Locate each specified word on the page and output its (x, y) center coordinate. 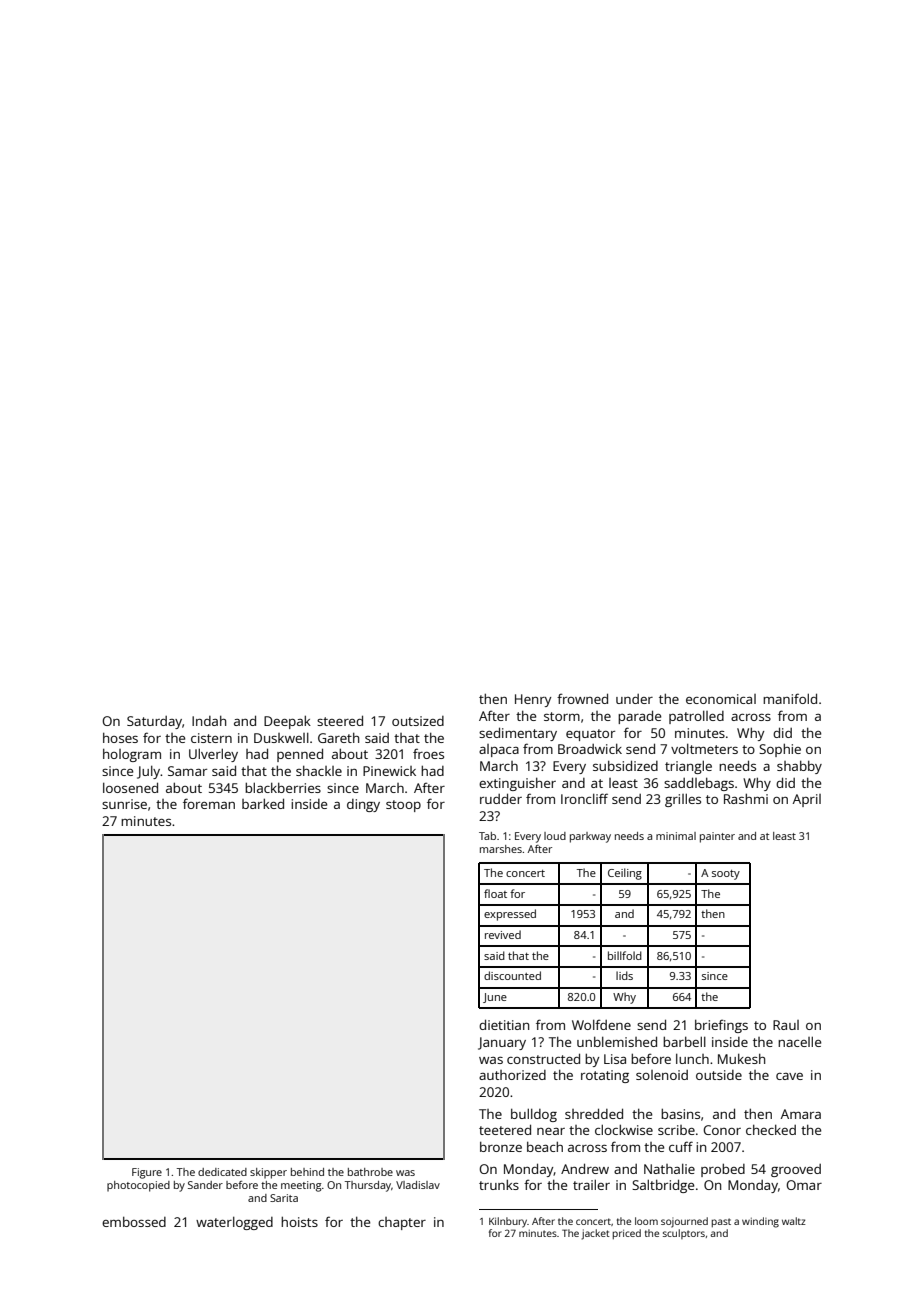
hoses (120, 738)
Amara (801, 1114)
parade (639, 717)
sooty (726, 875)
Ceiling (625, 874)
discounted (512, 975)
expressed (510, 915)
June (495, 998)
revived (503, 934)
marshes (501, 849)
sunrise (124, 804)
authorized (512, 1075)
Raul (786, 1025)
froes (428, 753)
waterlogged (234, 1223)
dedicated (222, 1172)
